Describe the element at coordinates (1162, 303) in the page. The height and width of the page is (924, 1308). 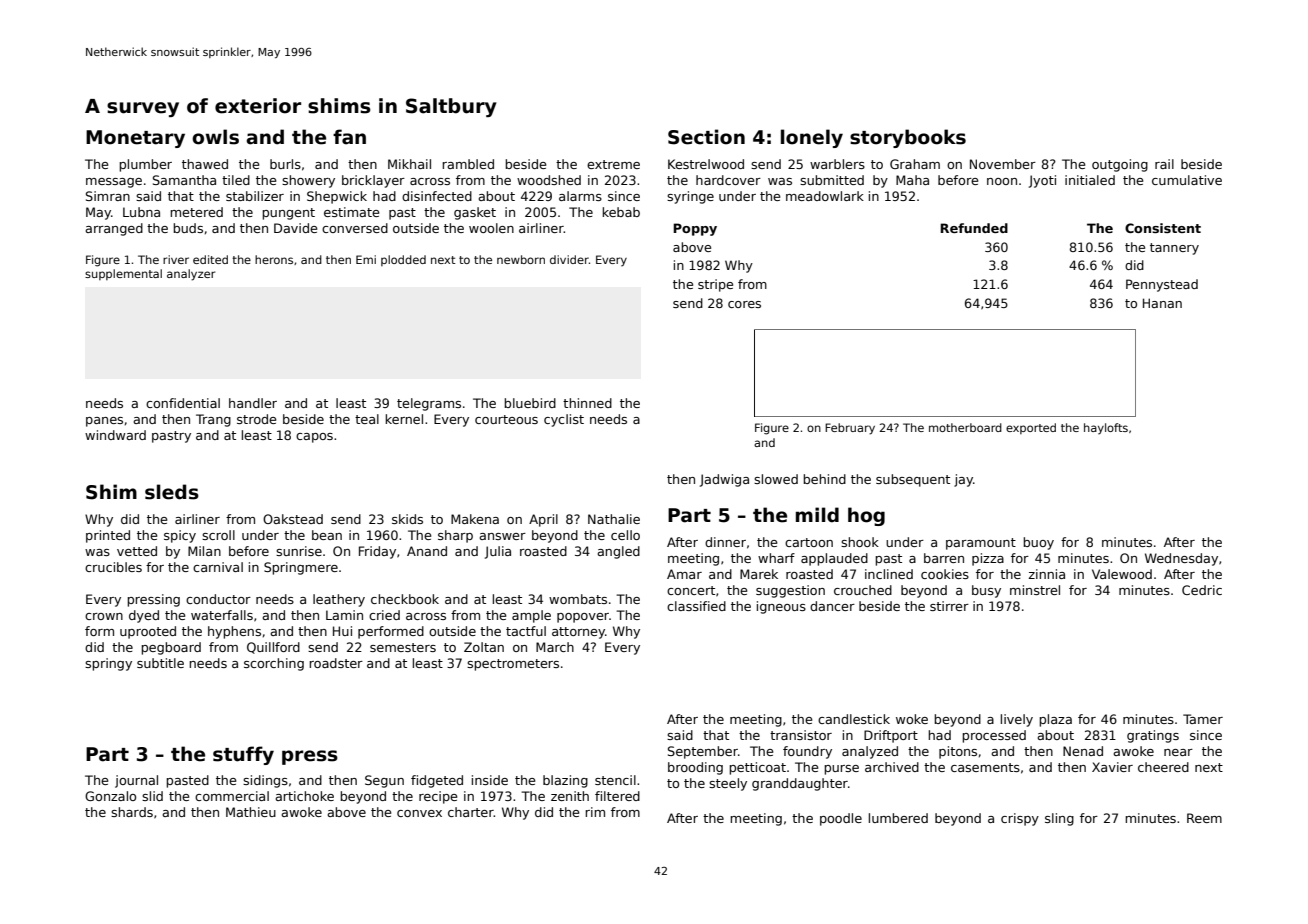
I see `Hanan` at that location.
